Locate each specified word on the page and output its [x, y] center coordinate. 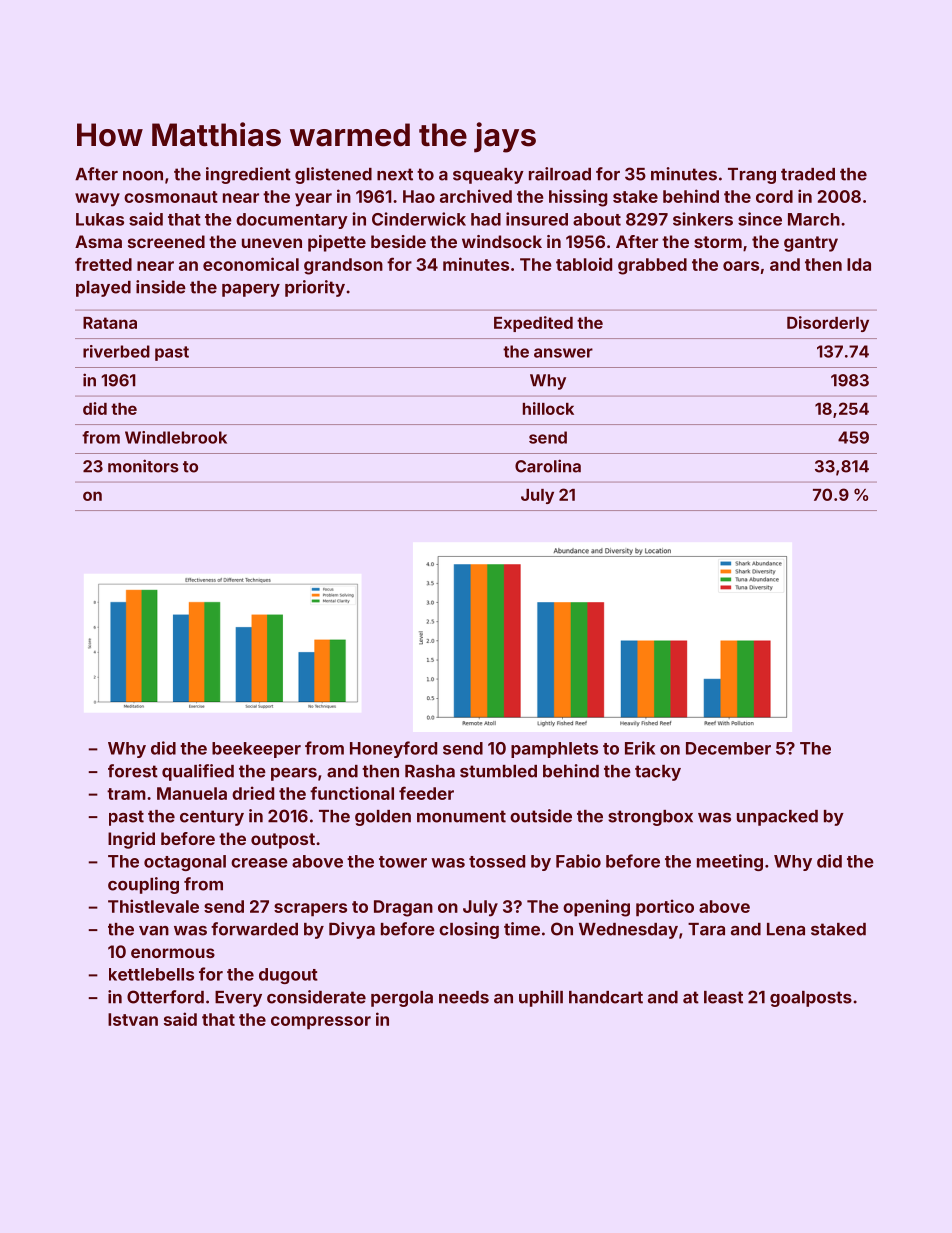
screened [166, 241]
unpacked [777, 818]
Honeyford [393, 749]
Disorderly [828, 324]
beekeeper [256, 750]
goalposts [811, 999]
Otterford [165, 997]
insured [537, 219]
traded [808, 174]
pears [294, 774]
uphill [541, 998]
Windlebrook [176, 437]
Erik [640, 748]
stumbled [498, 771]
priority [315, 288]
